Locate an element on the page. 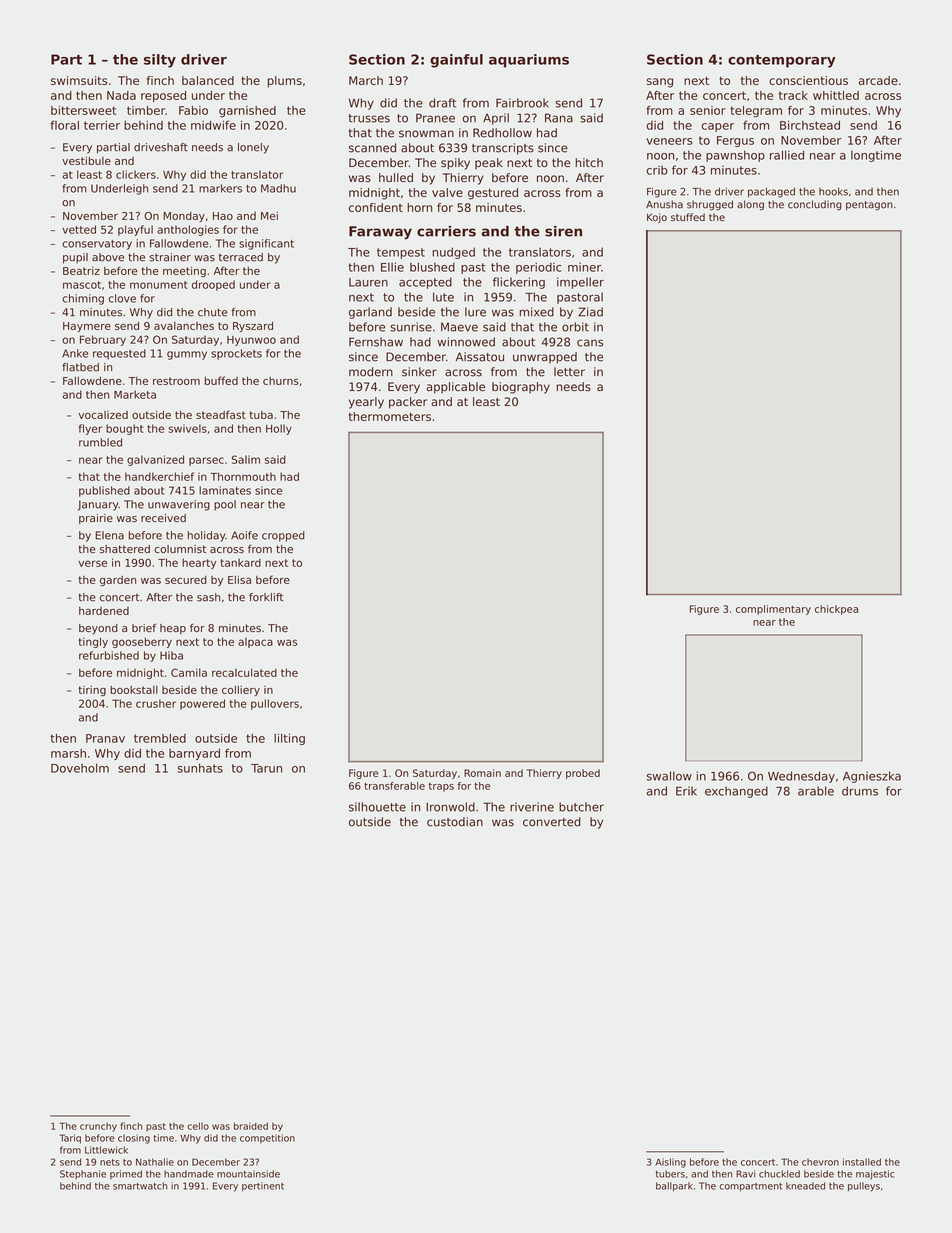  biography is located at coordinates (521, 388).
